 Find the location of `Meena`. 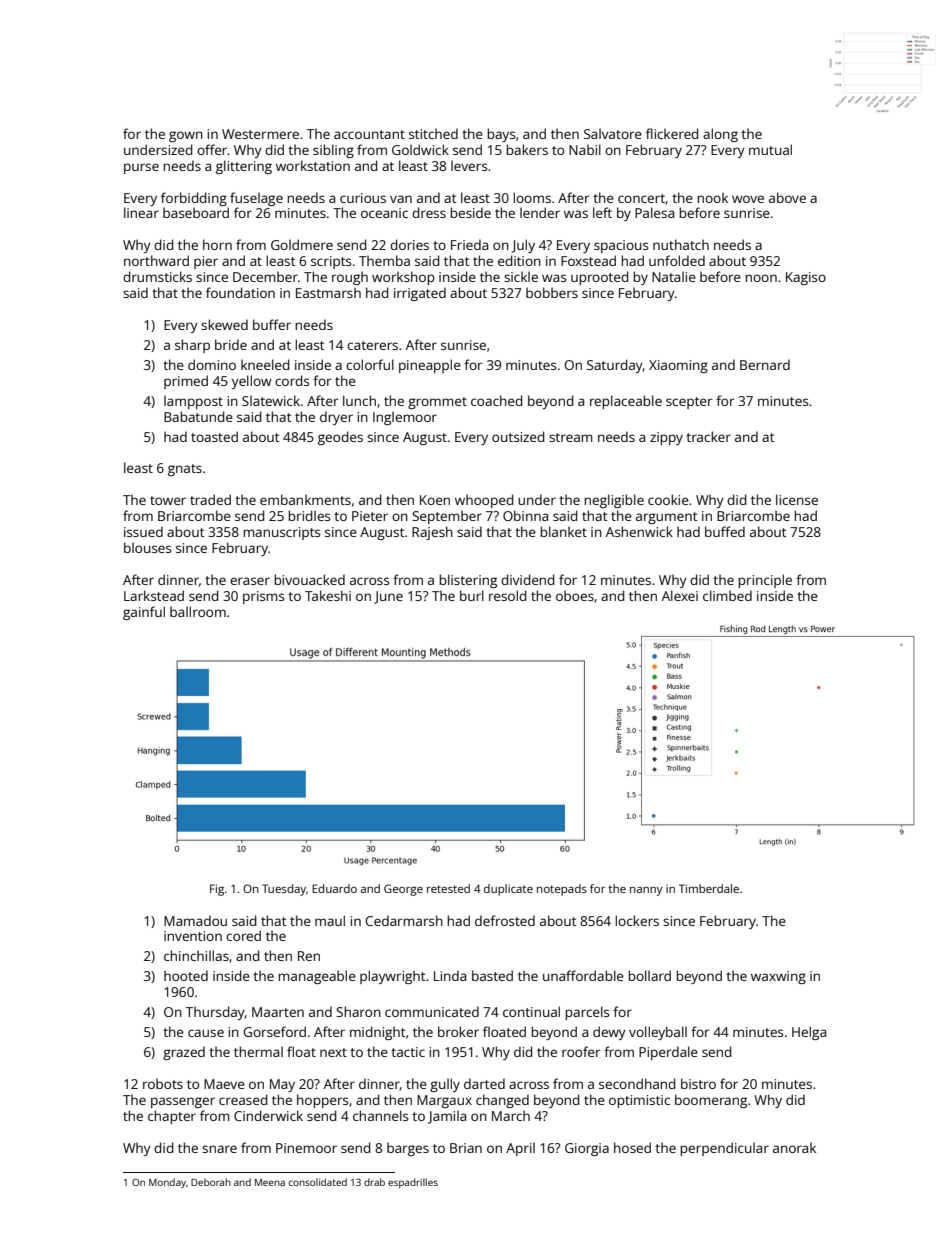

Meena is located at coordinates (270, 1182).
